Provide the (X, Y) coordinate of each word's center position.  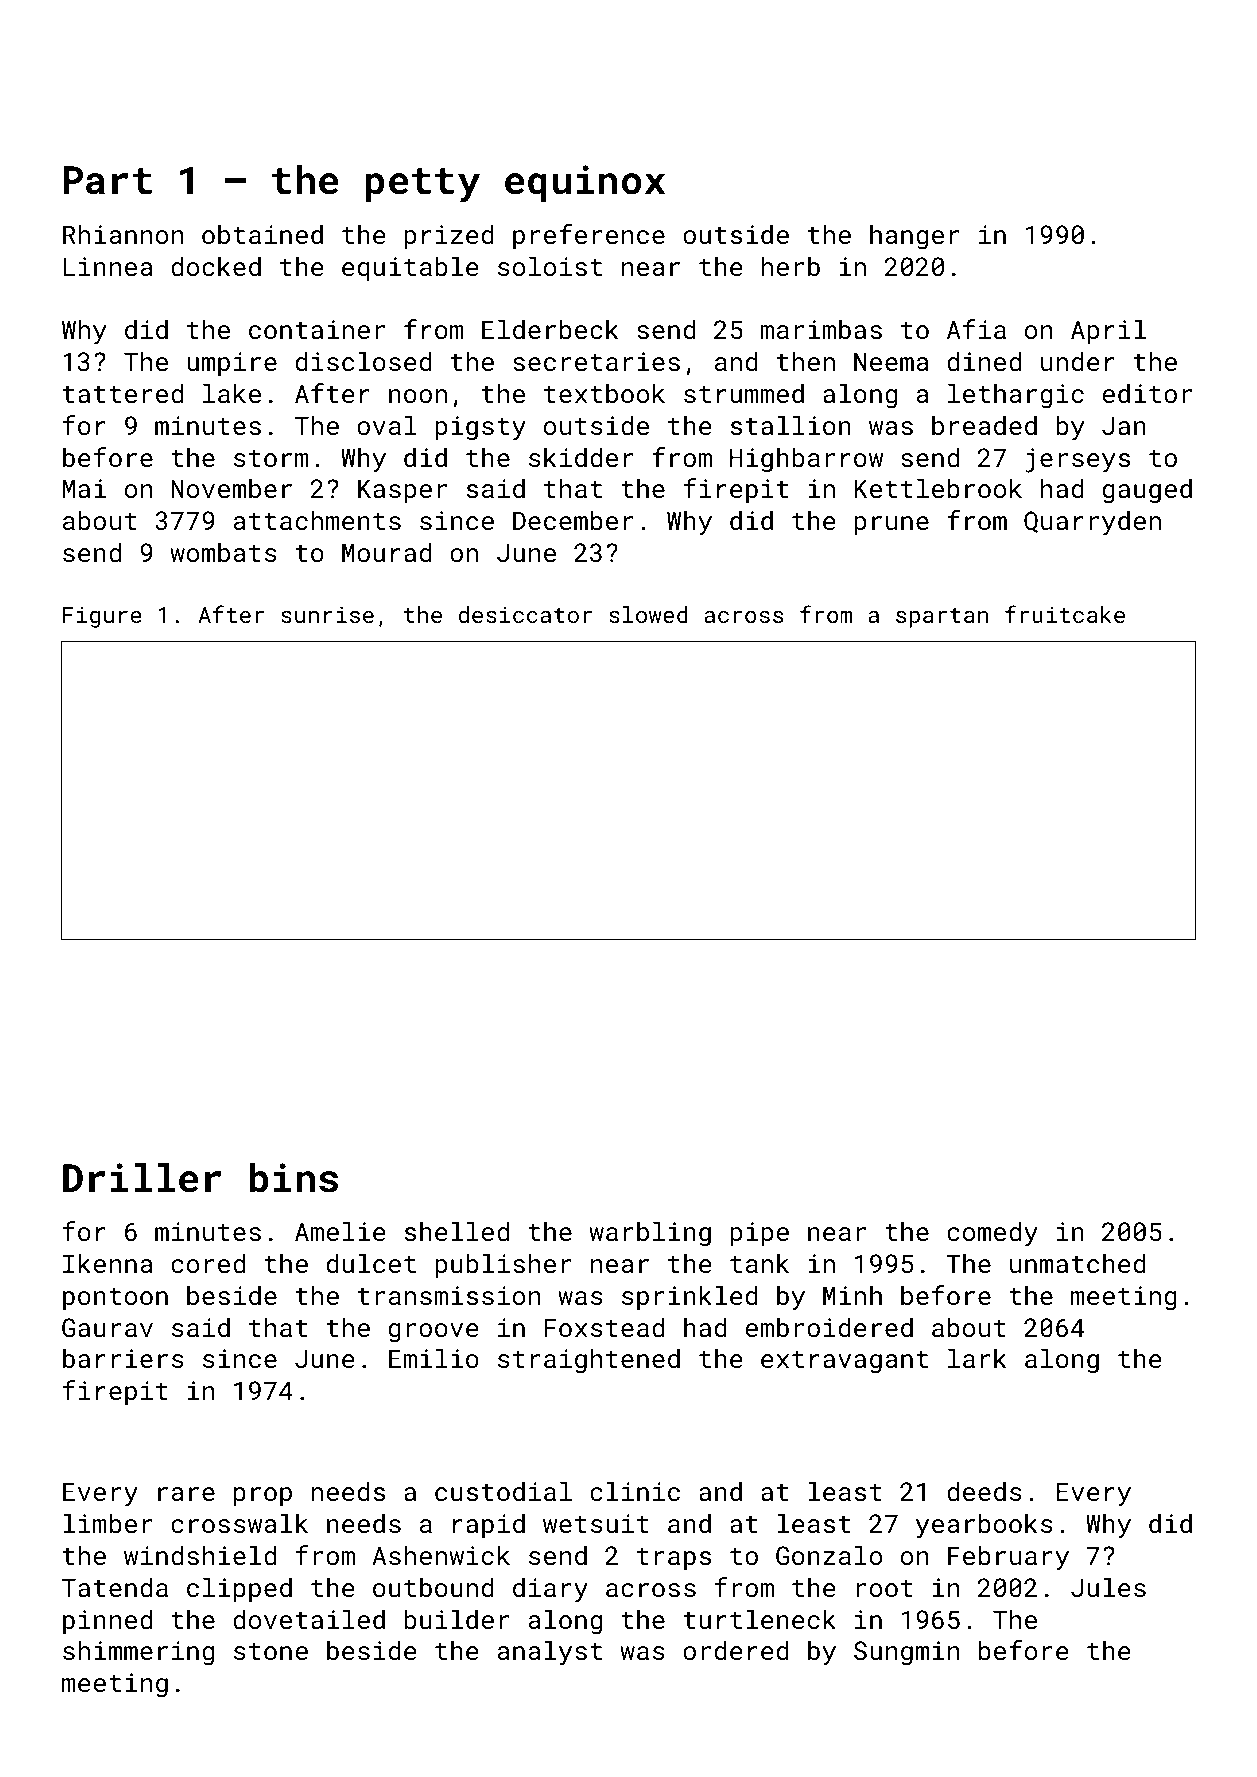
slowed (648, 614)
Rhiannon (123, 234)
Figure (102, 617)
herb (790, 266)
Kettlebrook (938, 488)
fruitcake (1065, 614)
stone (271, 1651)
